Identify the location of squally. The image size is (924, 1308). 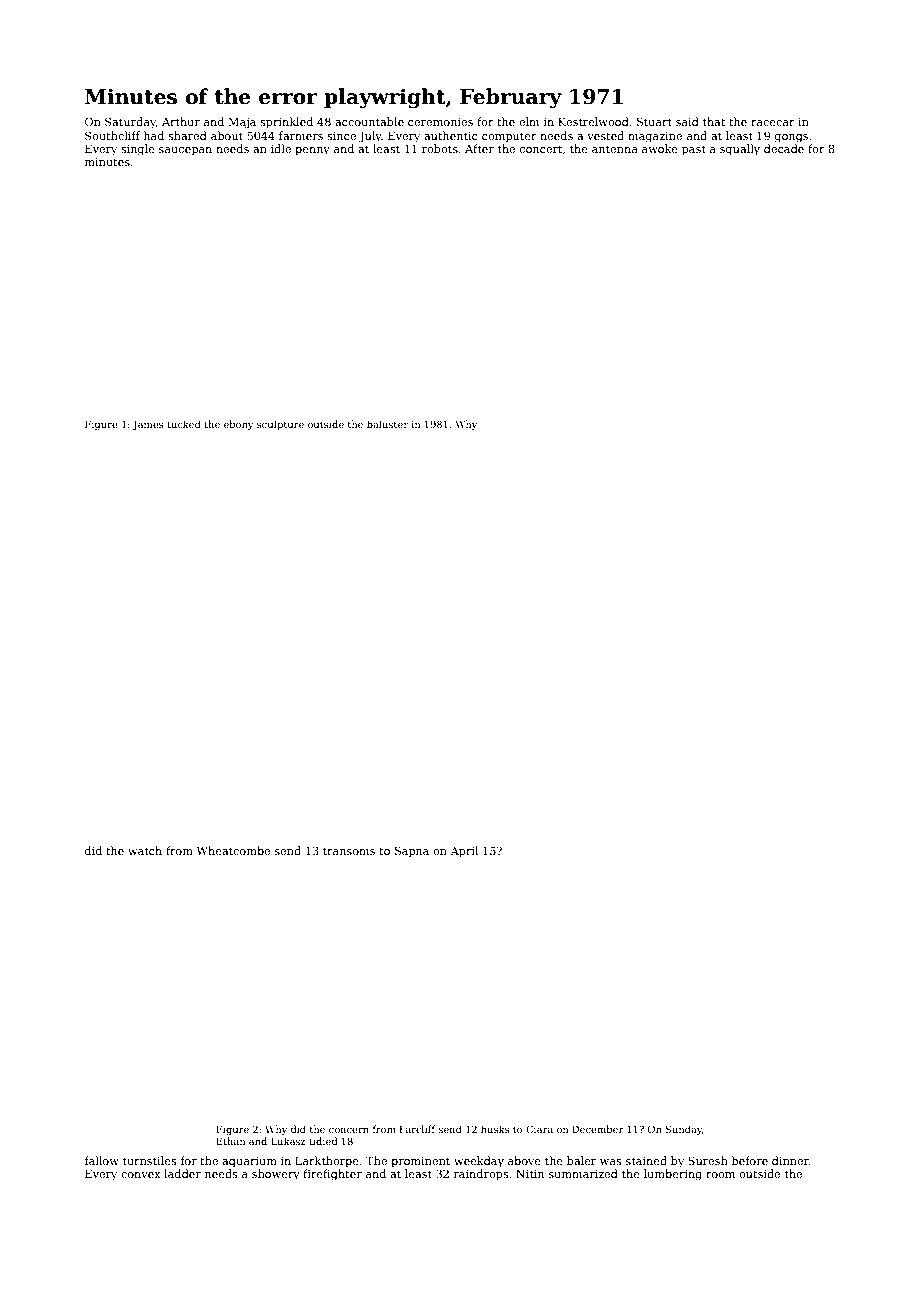
(740, 150).
